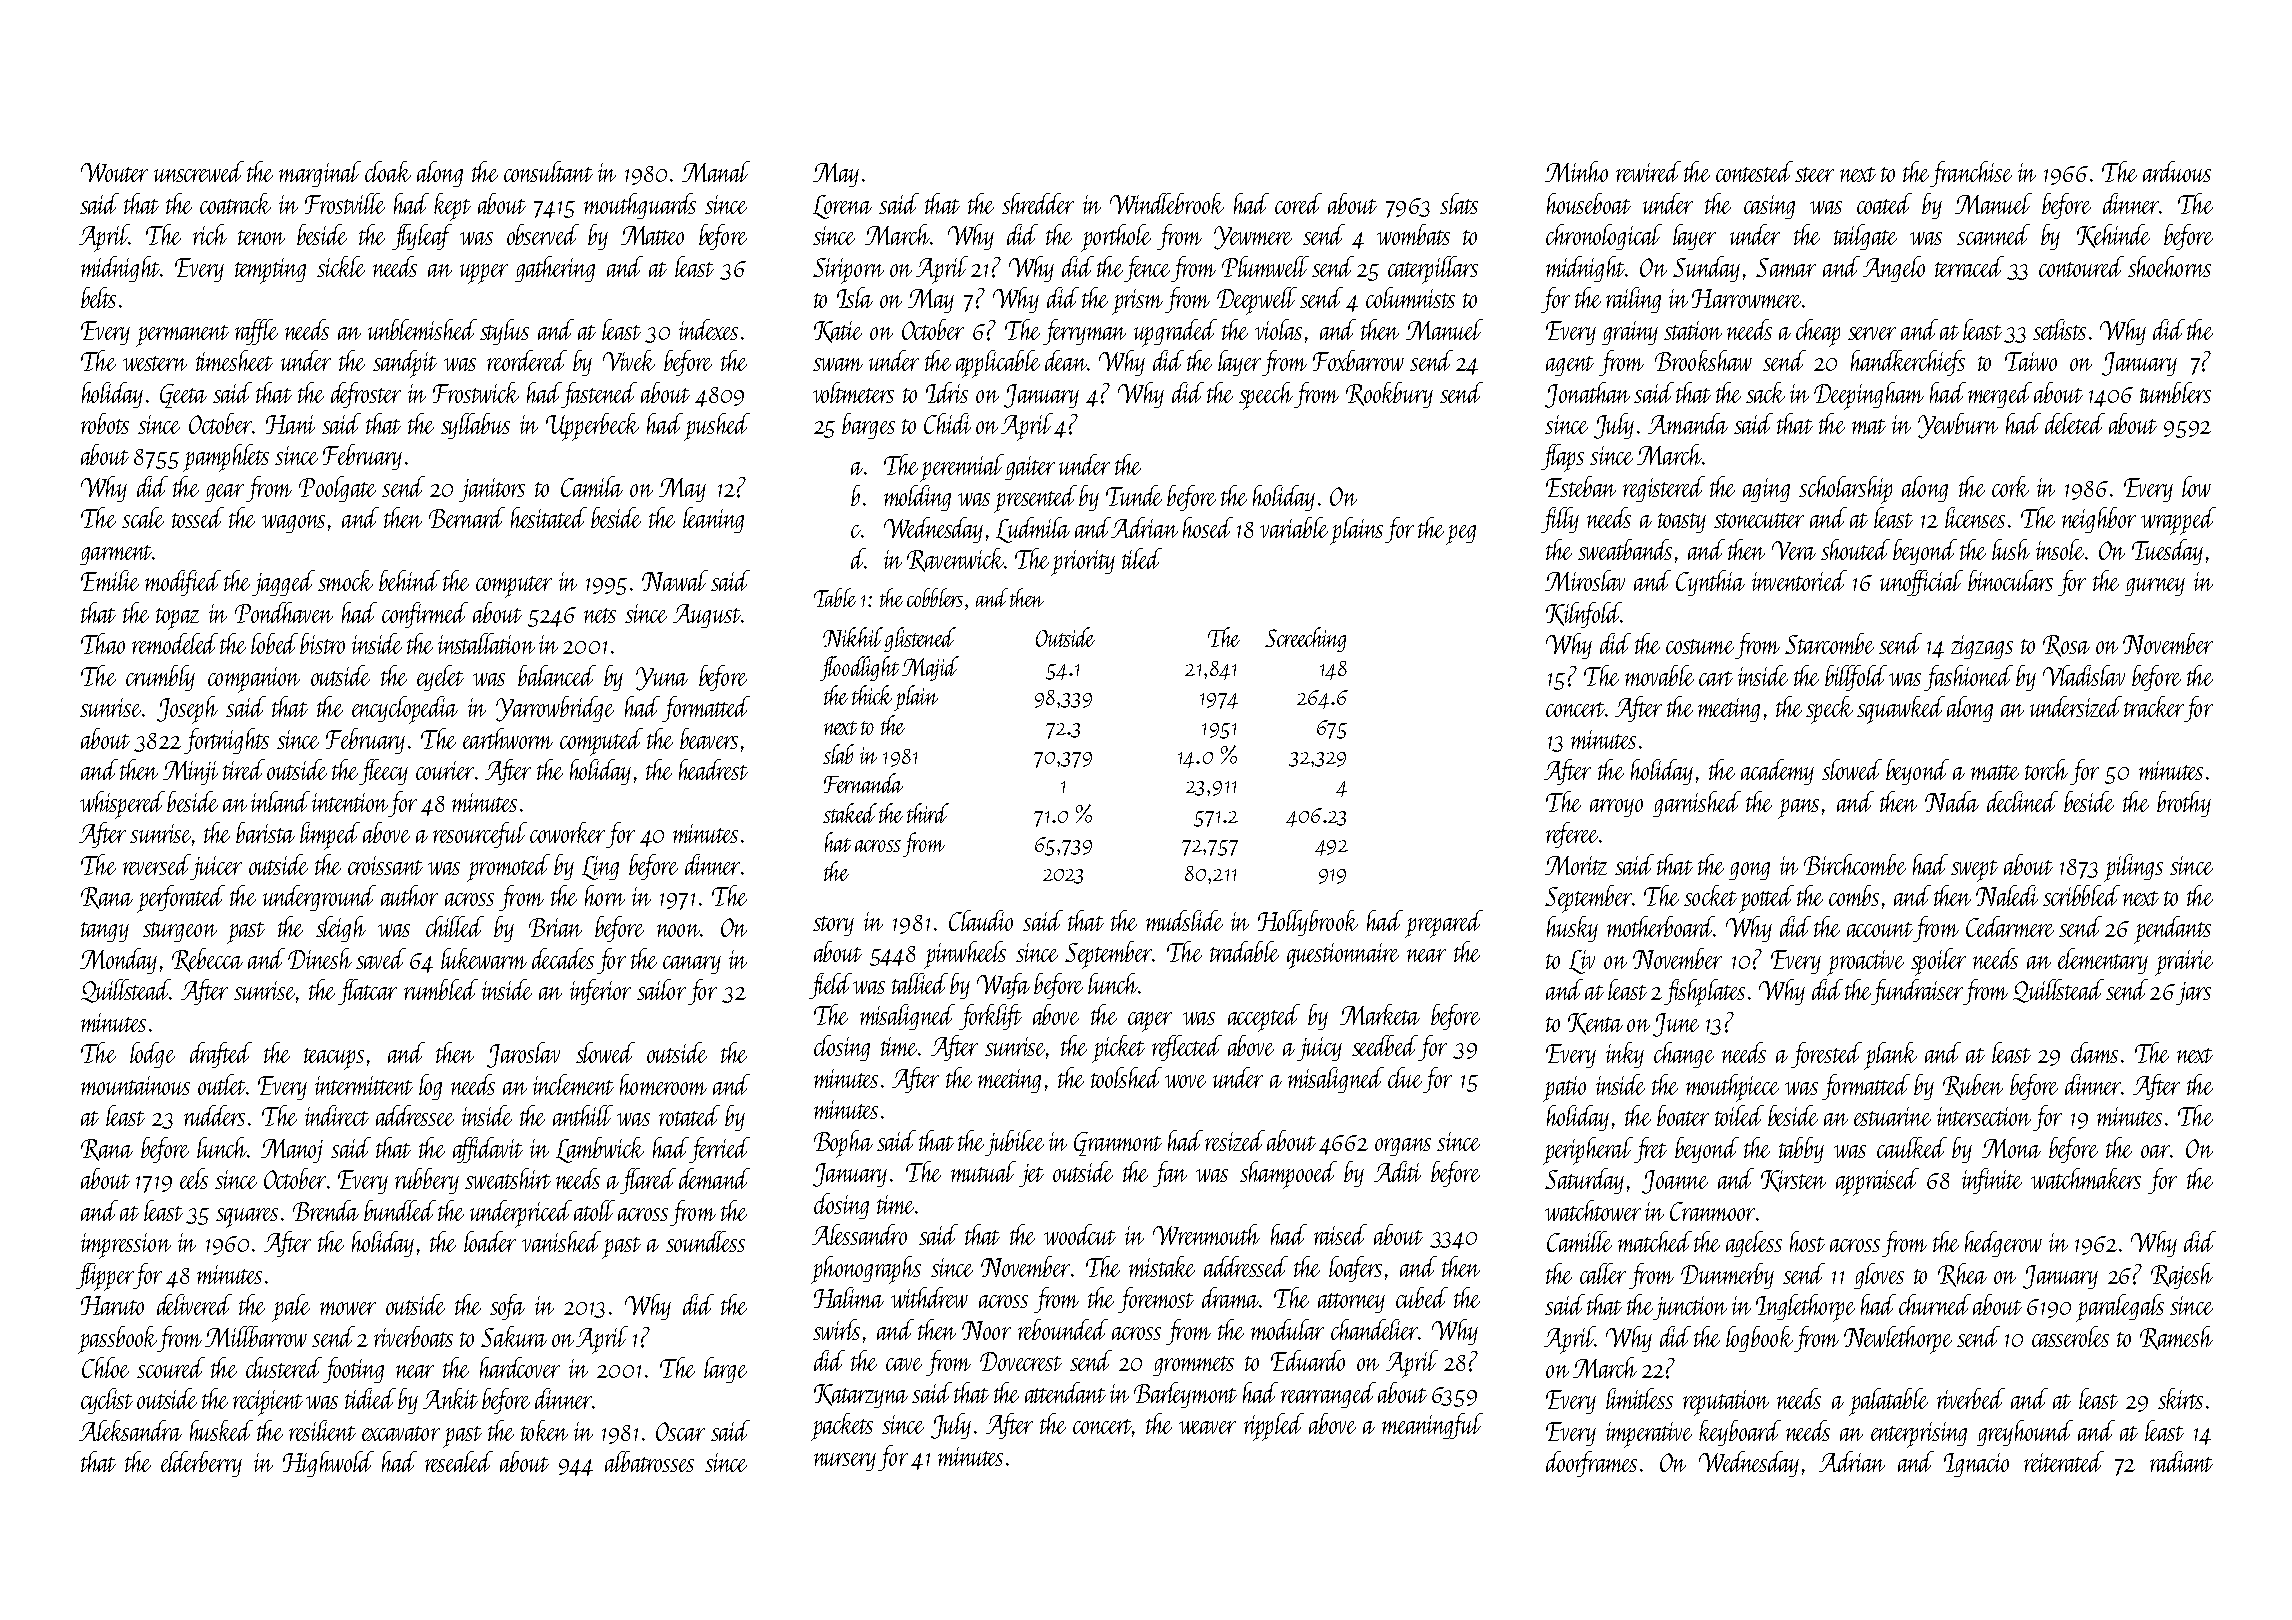 The height and width of the image is (1620, 2292). I want to click on Frostville, so click(345, 203).
